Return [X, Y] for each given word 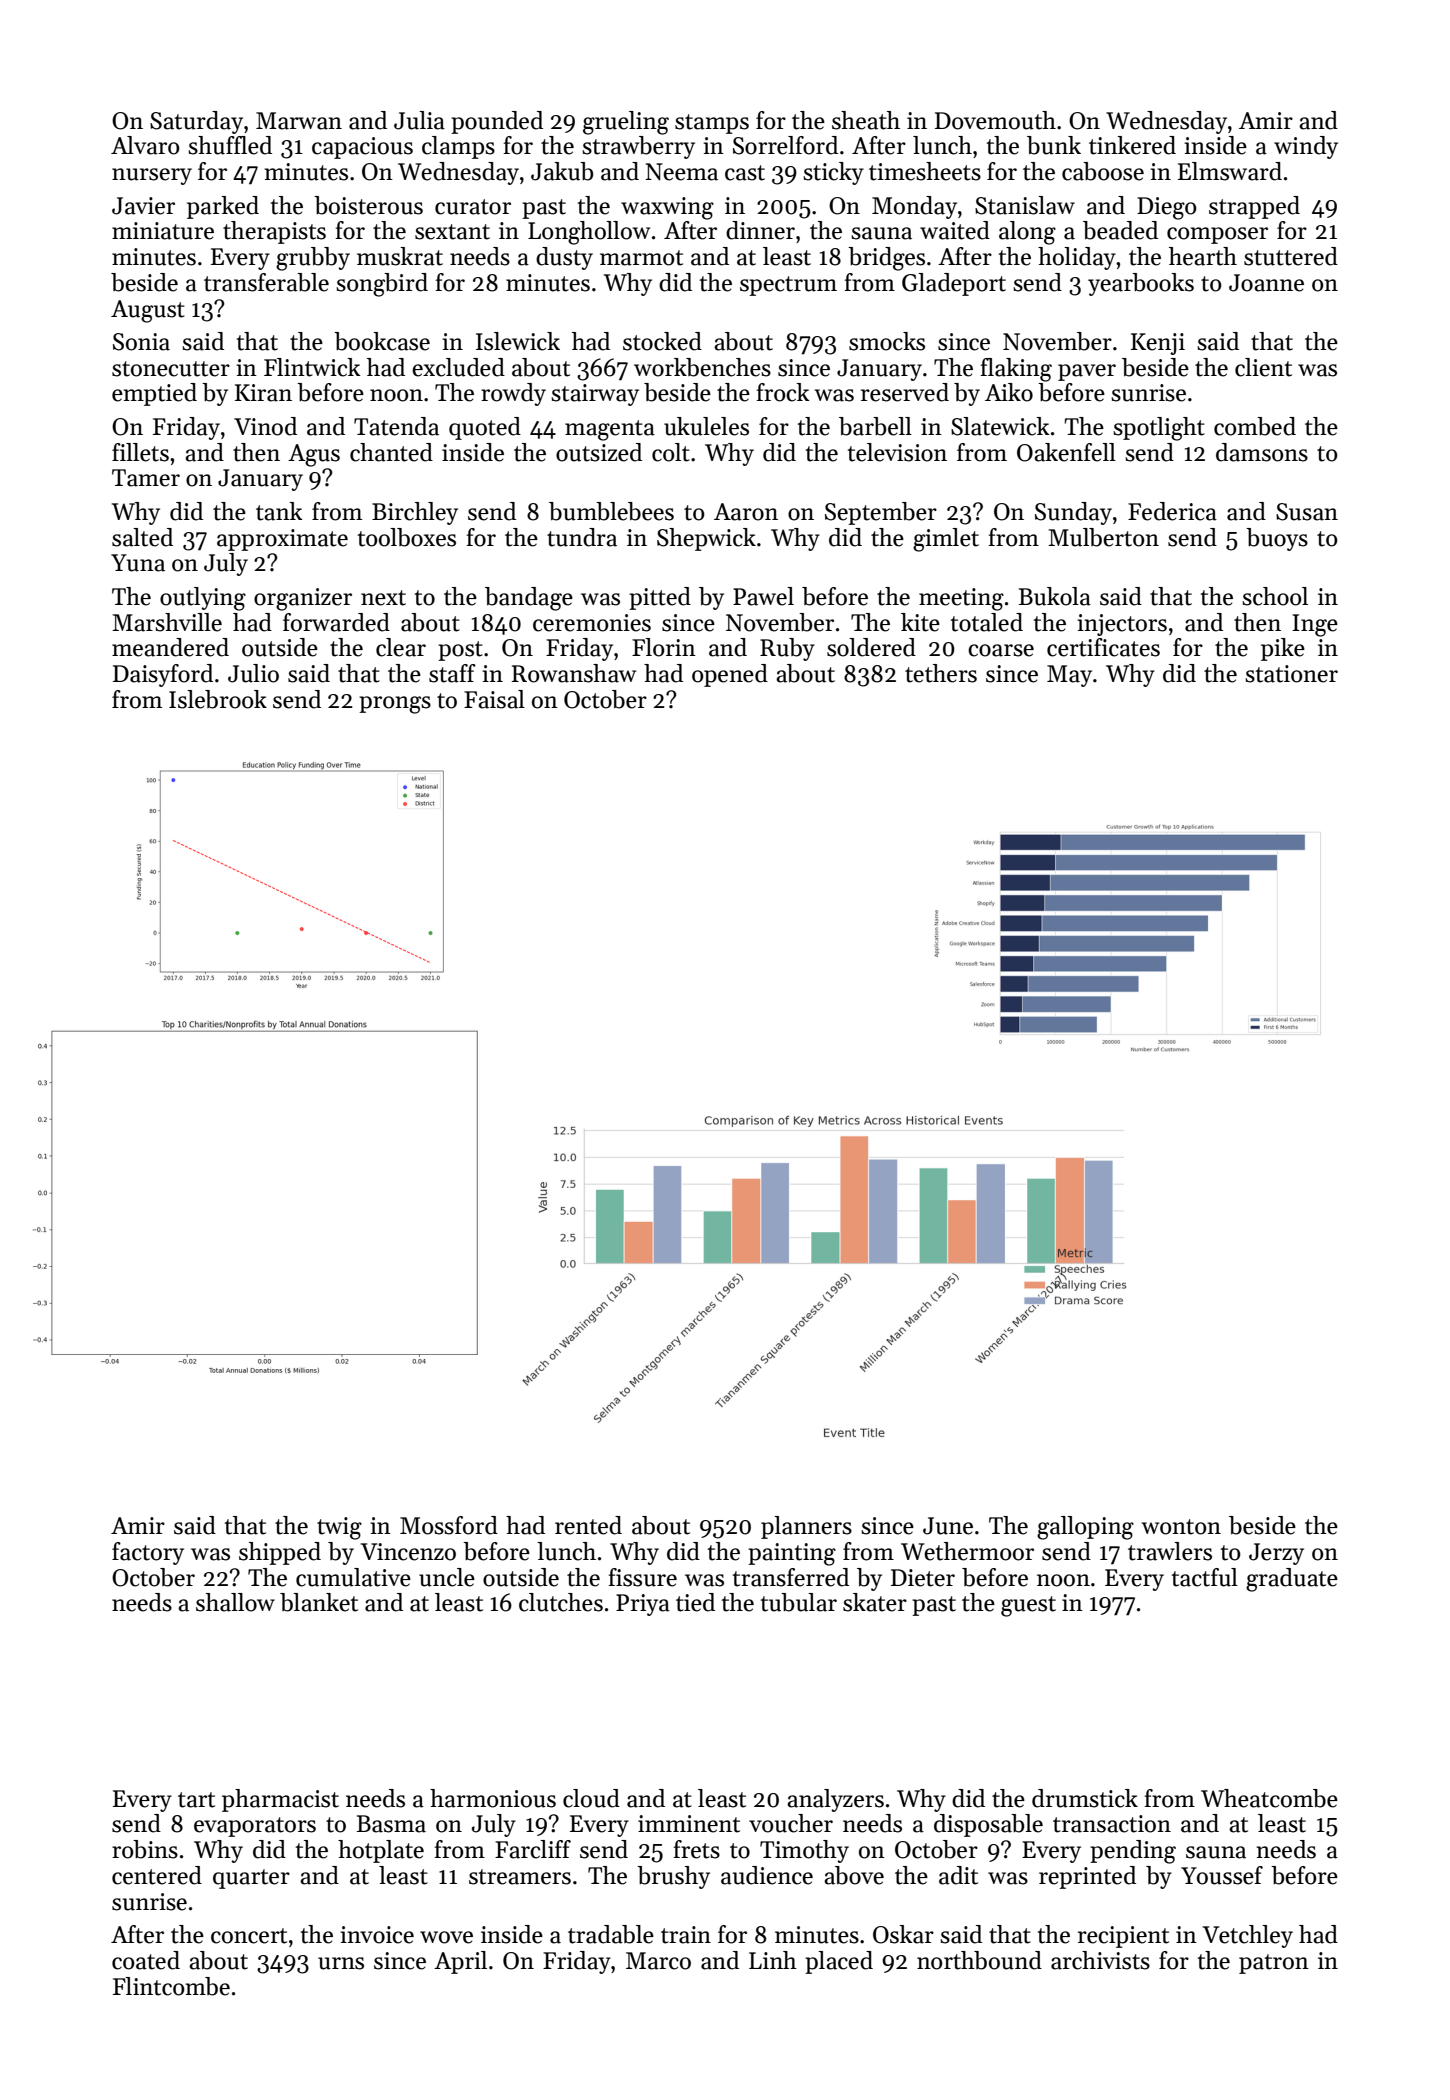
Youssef [1222, 1875]
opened [730, 675]
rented [588, 1525]
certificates [1103, 647]
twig [339, 1528]
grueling [626, 123]
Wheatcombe [1269, 1798]
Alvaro [145, 145]
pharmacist [280, 1800]
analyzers [835, 1800]
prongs [395, 705]
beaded [1120, 230]
